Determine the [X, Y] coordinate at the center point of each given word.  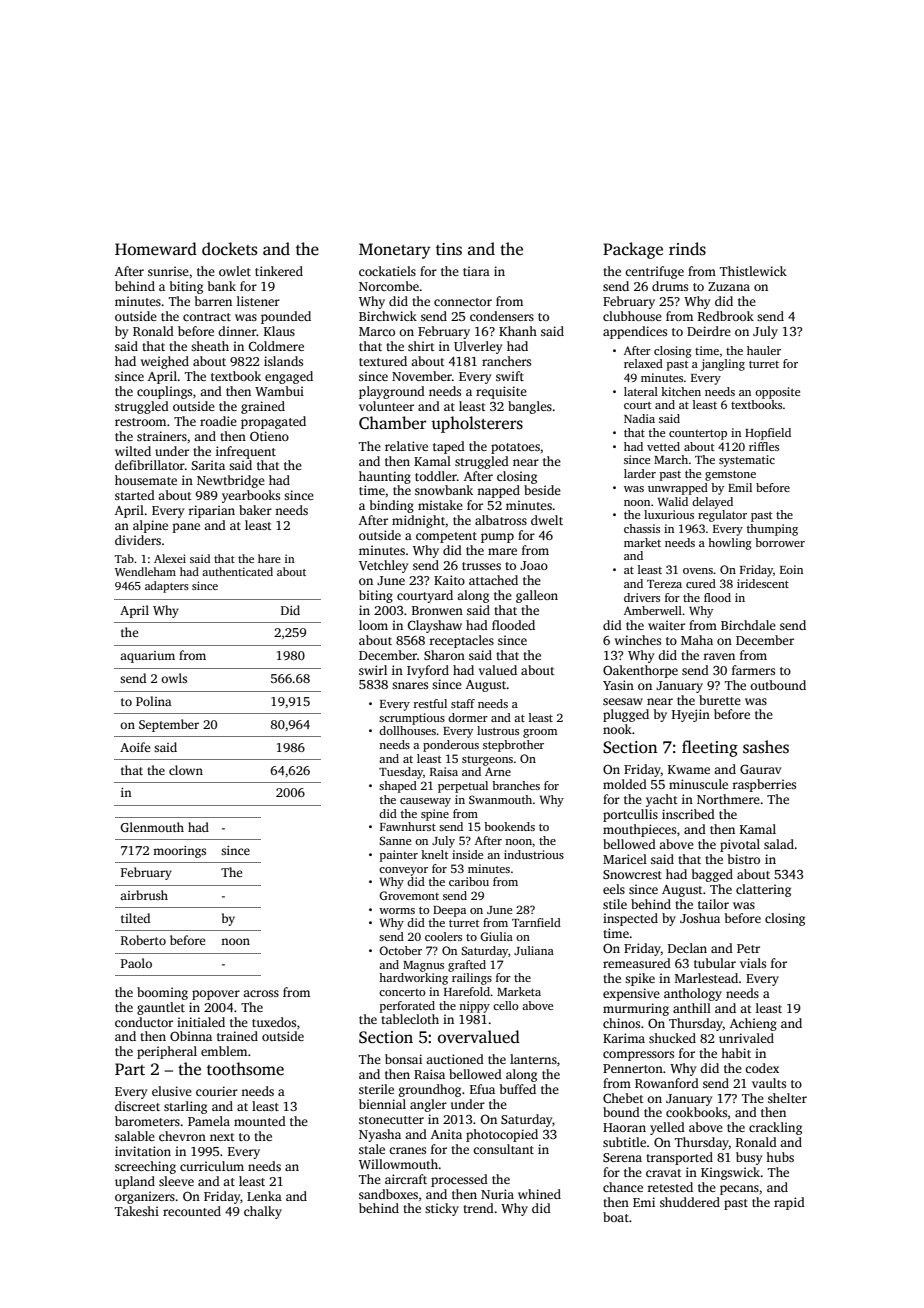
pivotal [740, 845]
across [261, 993]
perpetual [463, 787]
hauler [764, 350]
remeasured [637, 963]
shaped [398, 787]
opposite [777, 393]
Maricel [625, 859]
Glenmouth [152, 827]
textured [383, 361]
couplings [164, 392]
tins [449, 249]
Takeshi [137, 1211]
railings [472, 979]
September [169, 725]
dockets [229, 249]
